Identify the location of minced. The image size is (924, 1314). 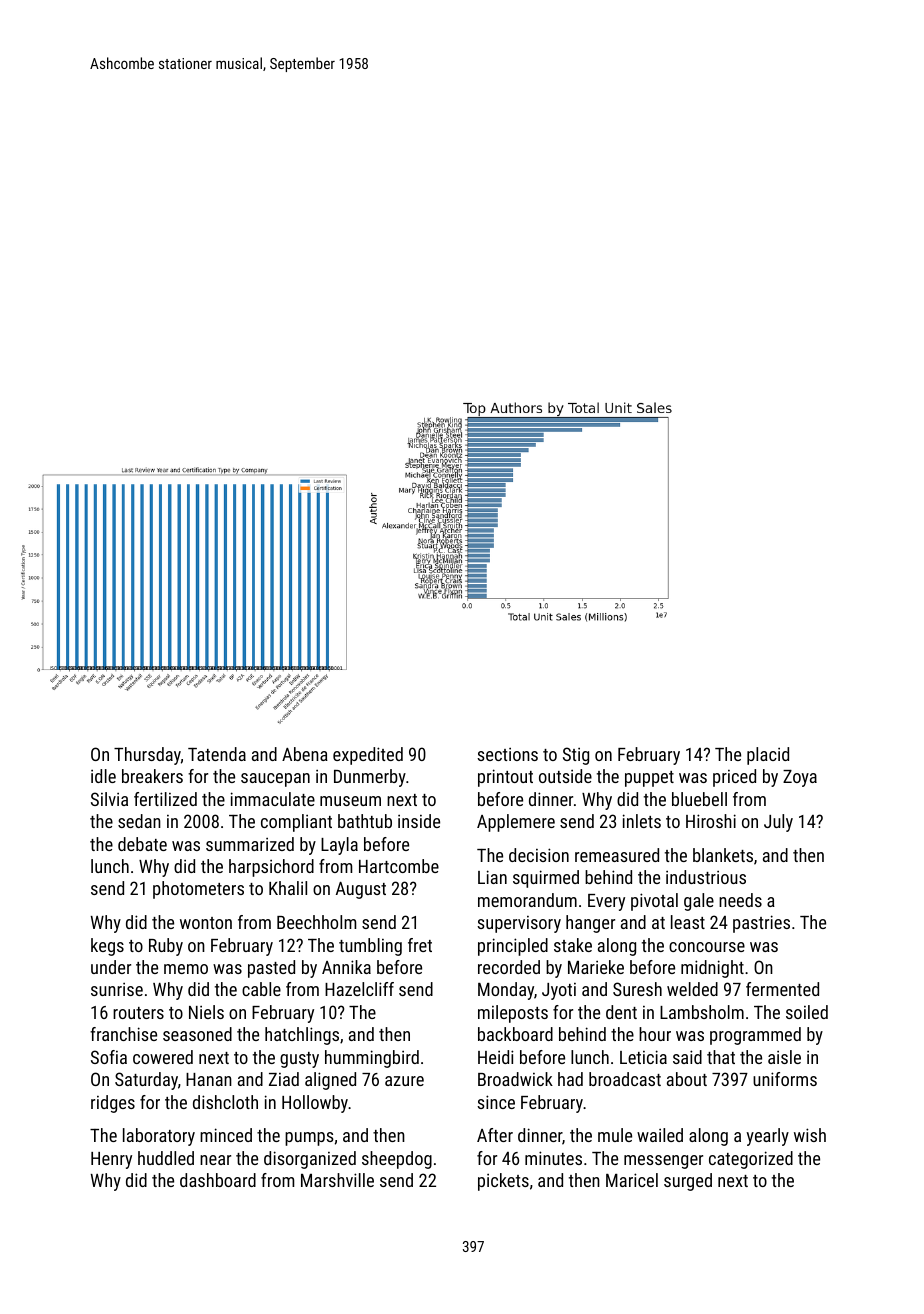
(226, 1135).
